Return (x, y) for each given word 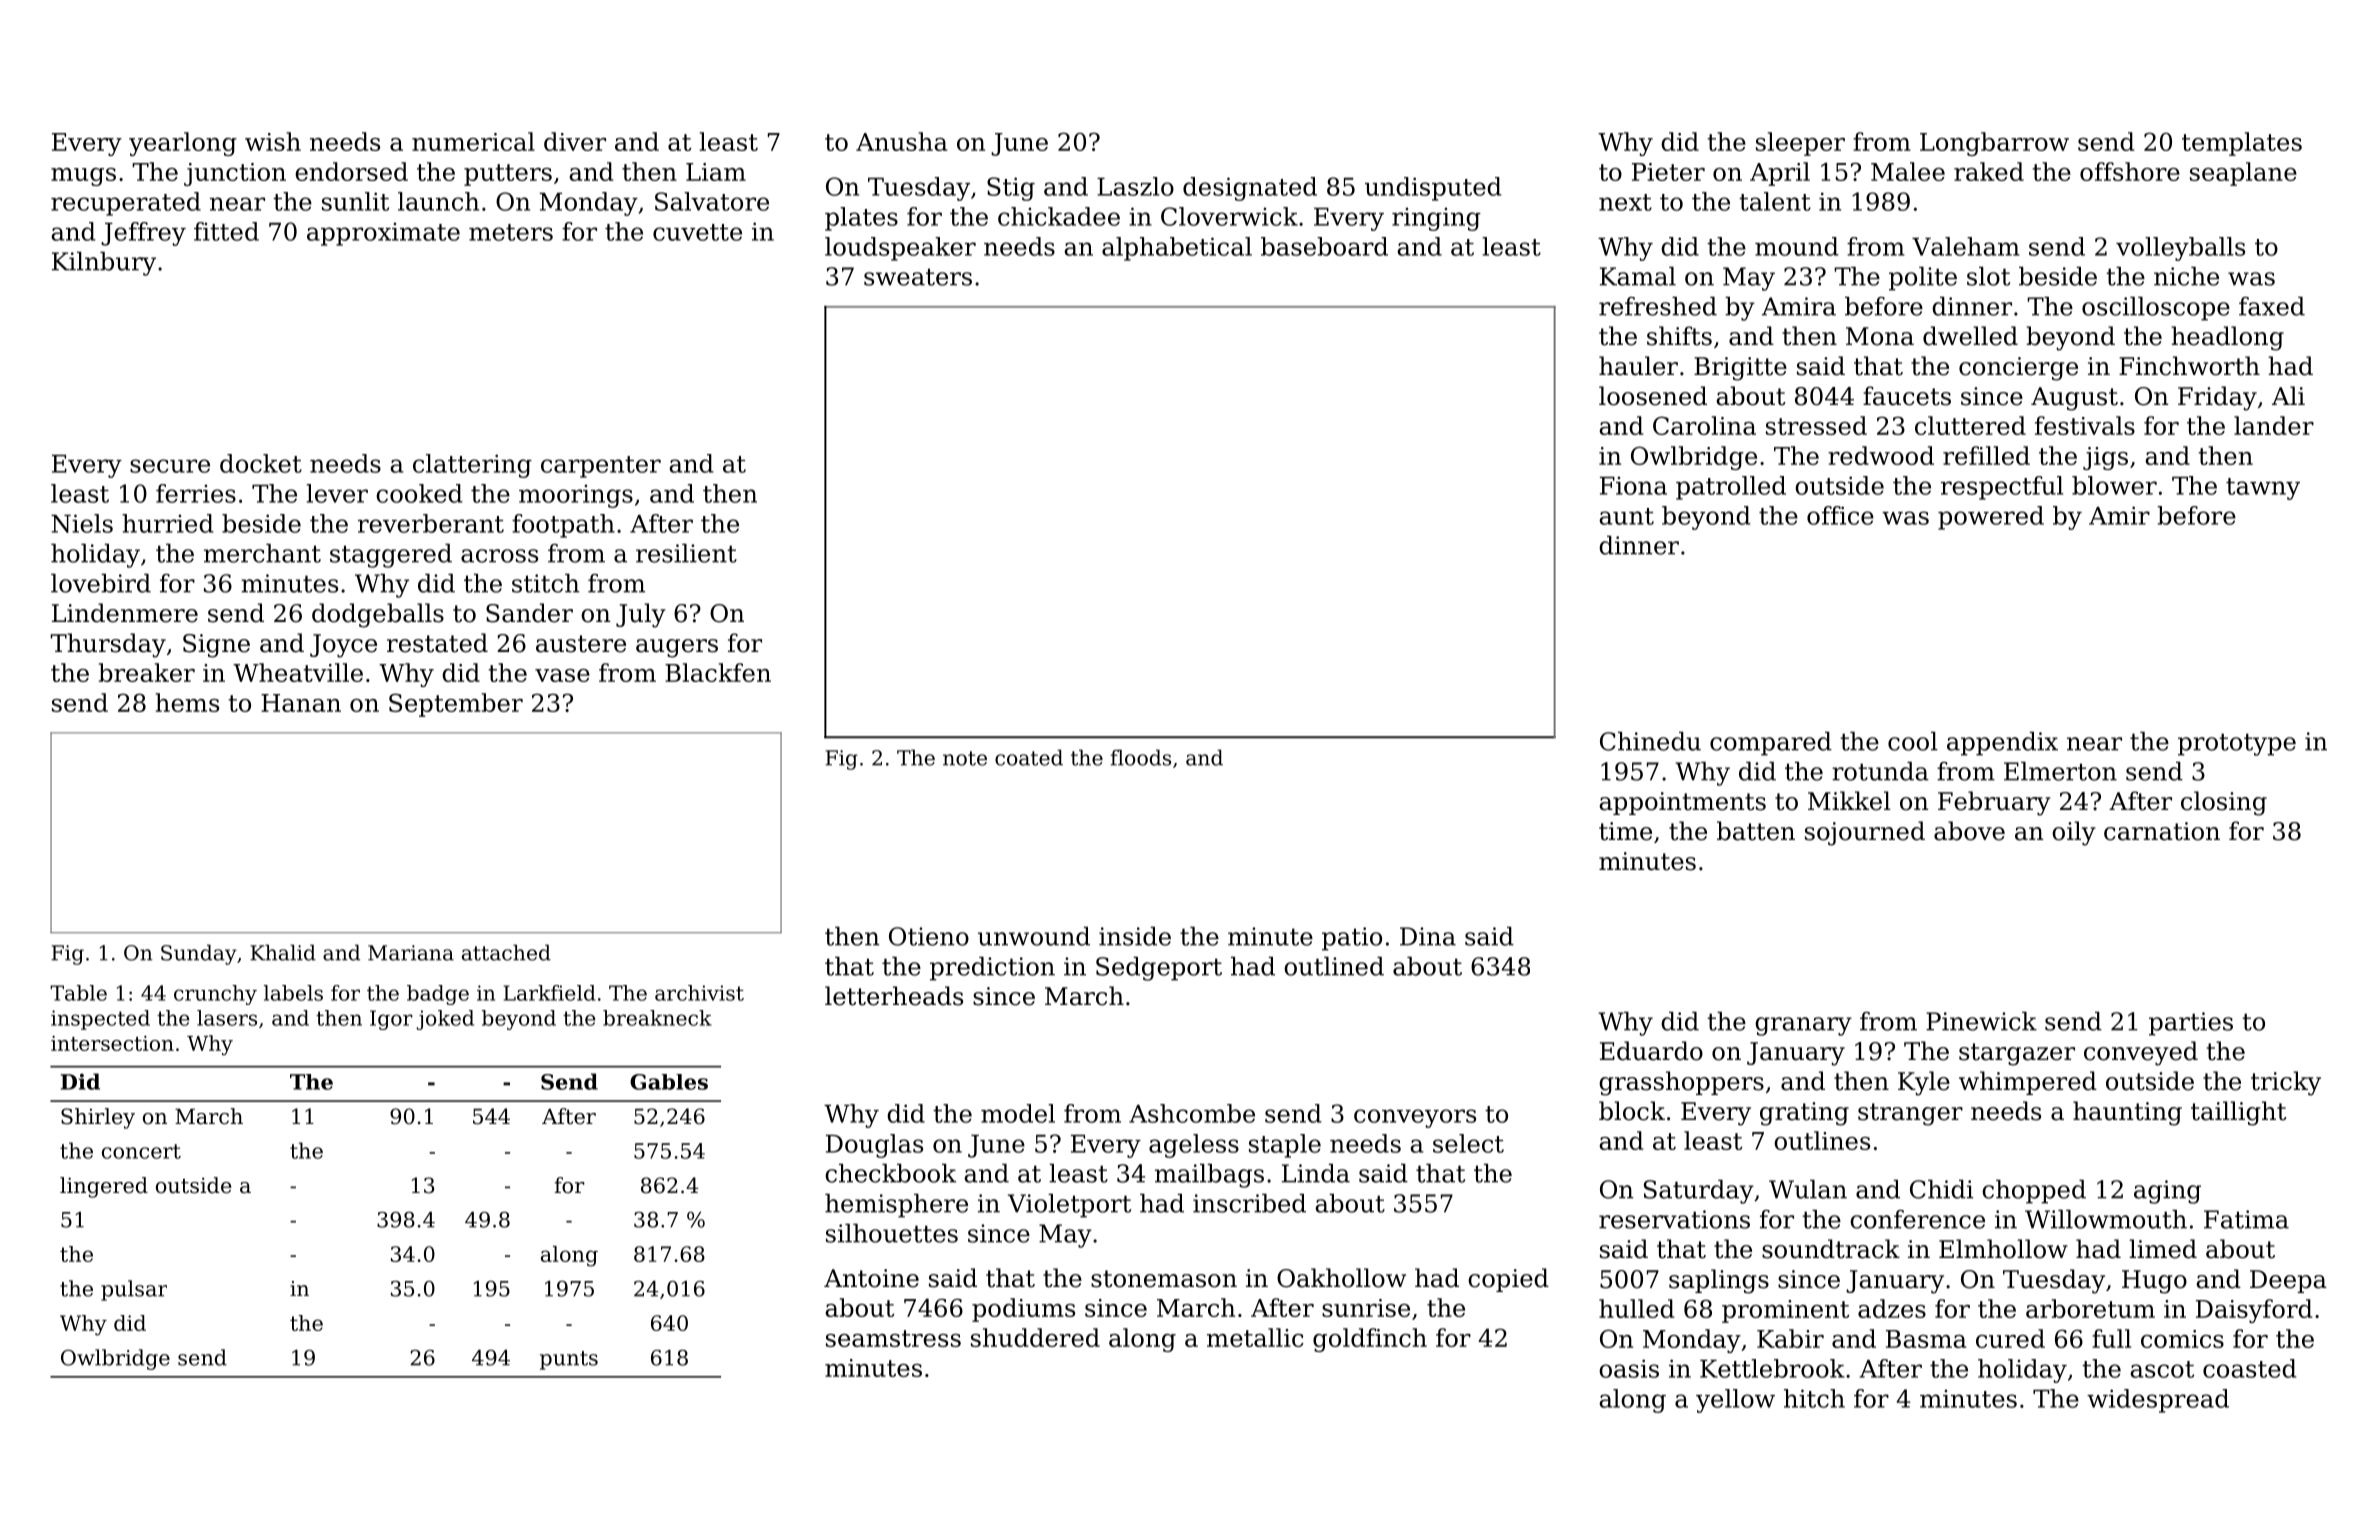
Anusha (901, 141)
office (1840, 515)
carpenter (601, 467)
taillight (2238, 1113)
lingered (104, 1187)
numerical (473, 141)
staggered (391, 556)
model (1018, 1113)
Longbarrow (1994, 144)
